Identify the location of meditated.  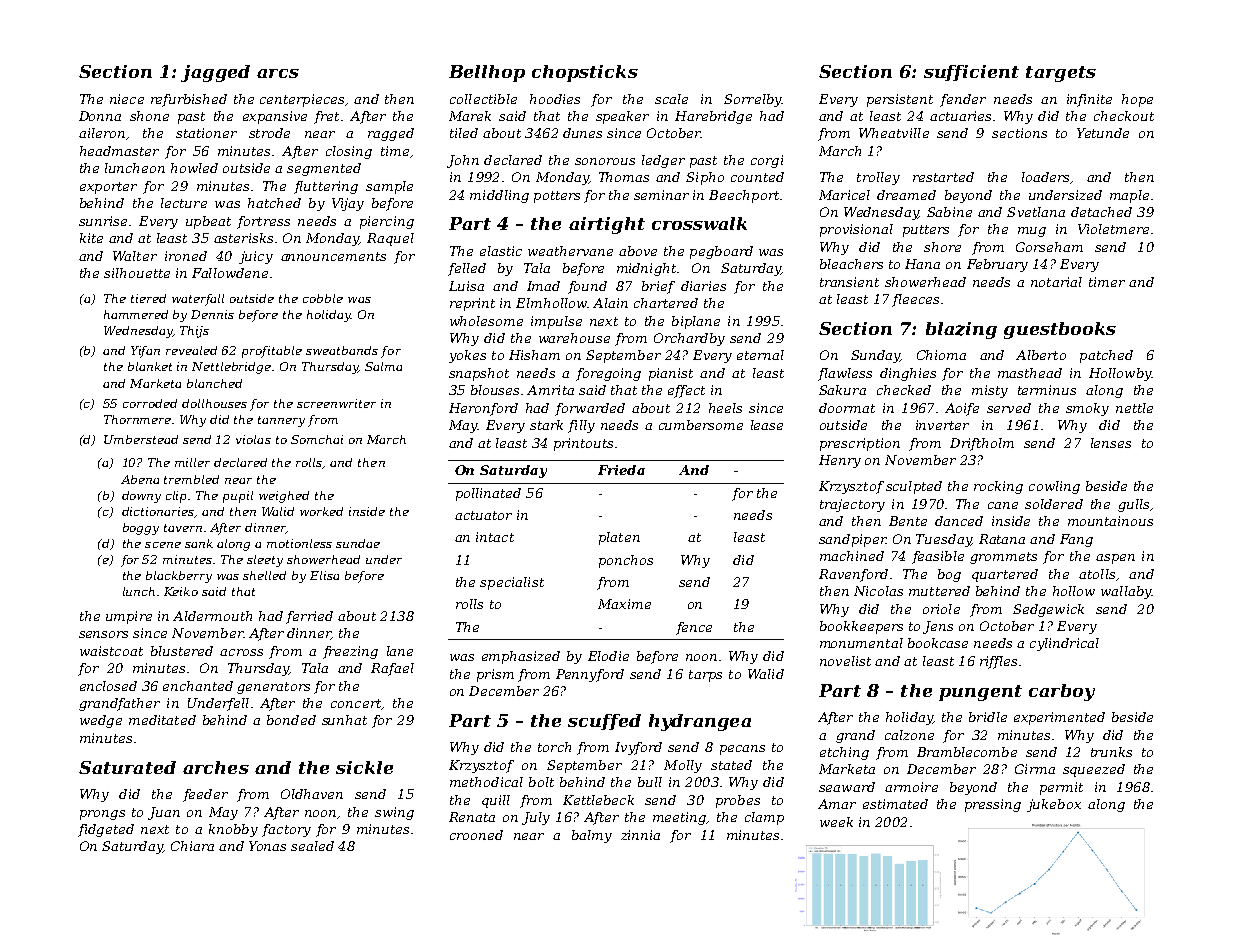
(162, 720).
